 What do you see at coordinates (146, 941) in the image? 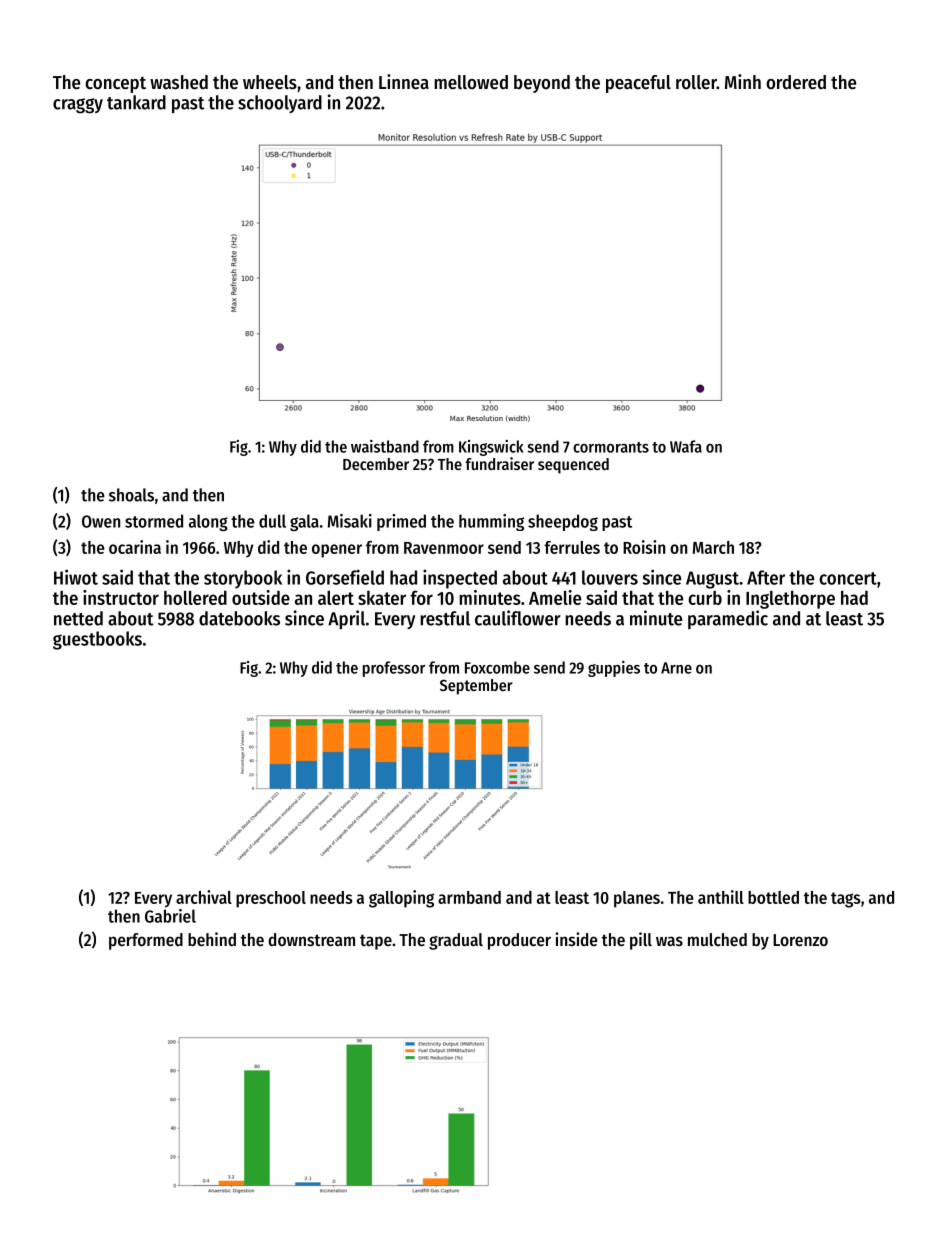
I see `performed` at bounding box center [146, 941].
